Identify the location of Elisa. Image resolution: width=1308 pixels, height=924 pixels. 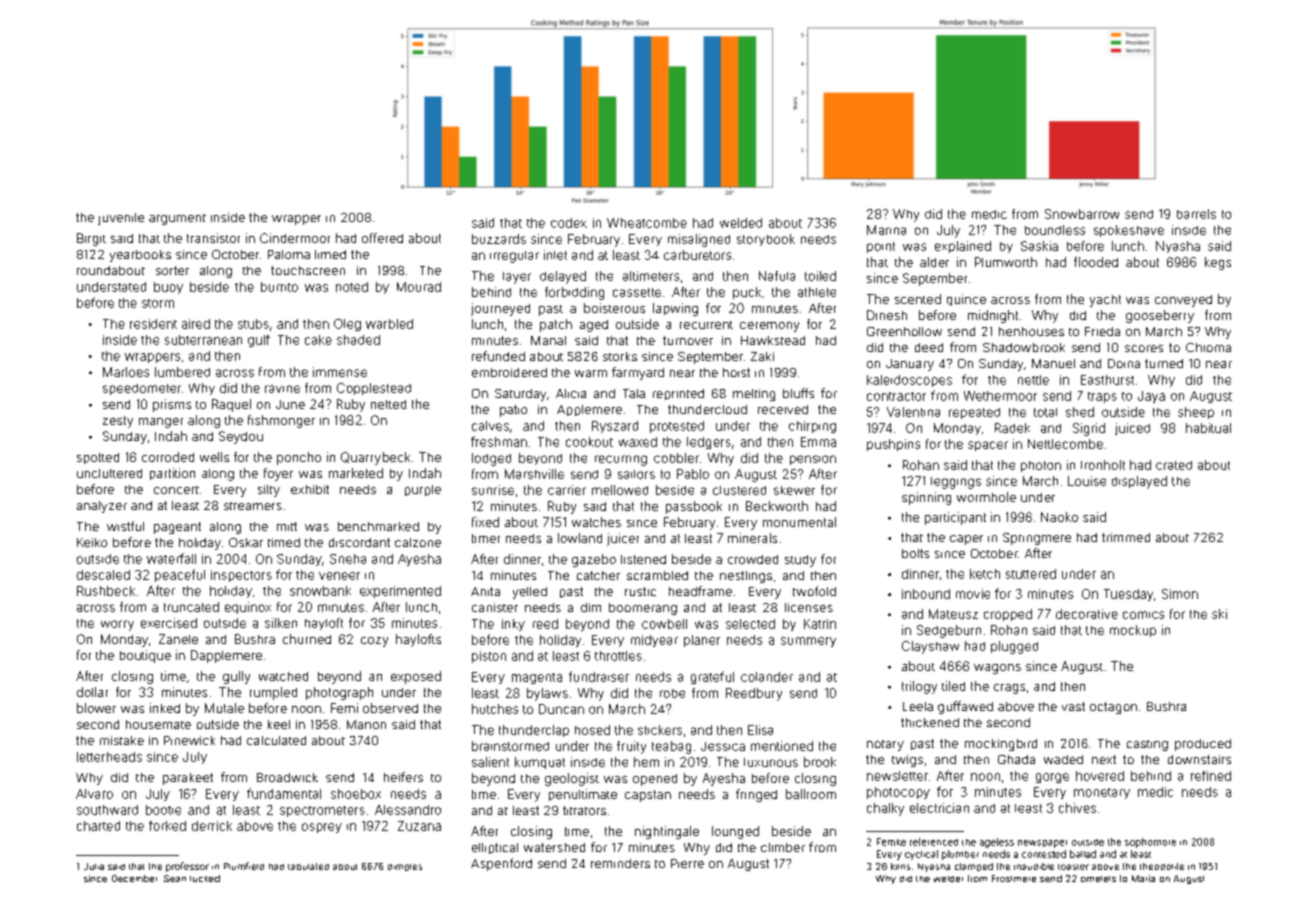
(760, 730).
